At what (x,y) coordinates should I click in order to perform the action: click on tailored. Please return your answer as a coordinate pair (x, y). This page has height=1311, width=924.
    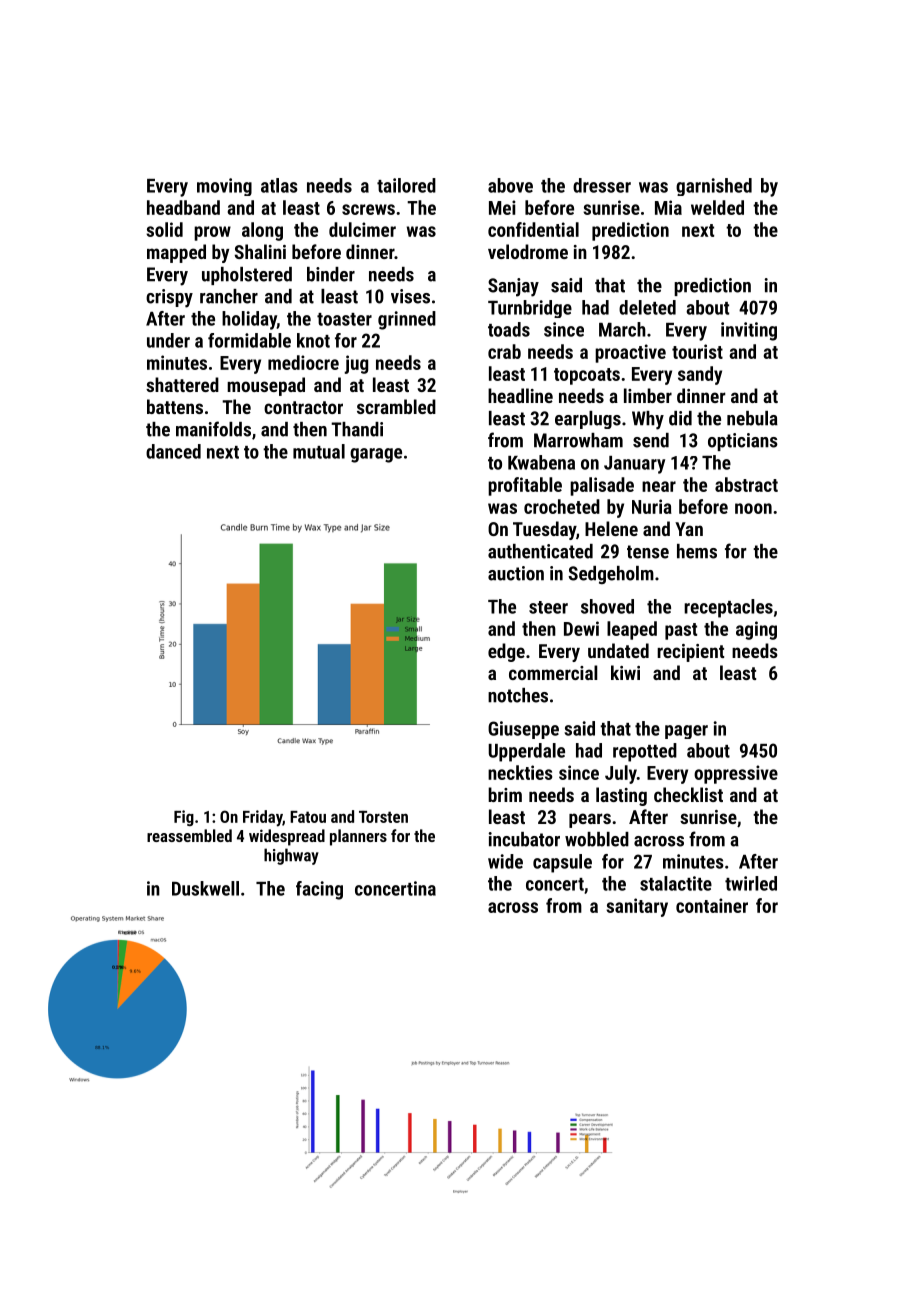
    Looking at the image, I should click on (406, 185).
